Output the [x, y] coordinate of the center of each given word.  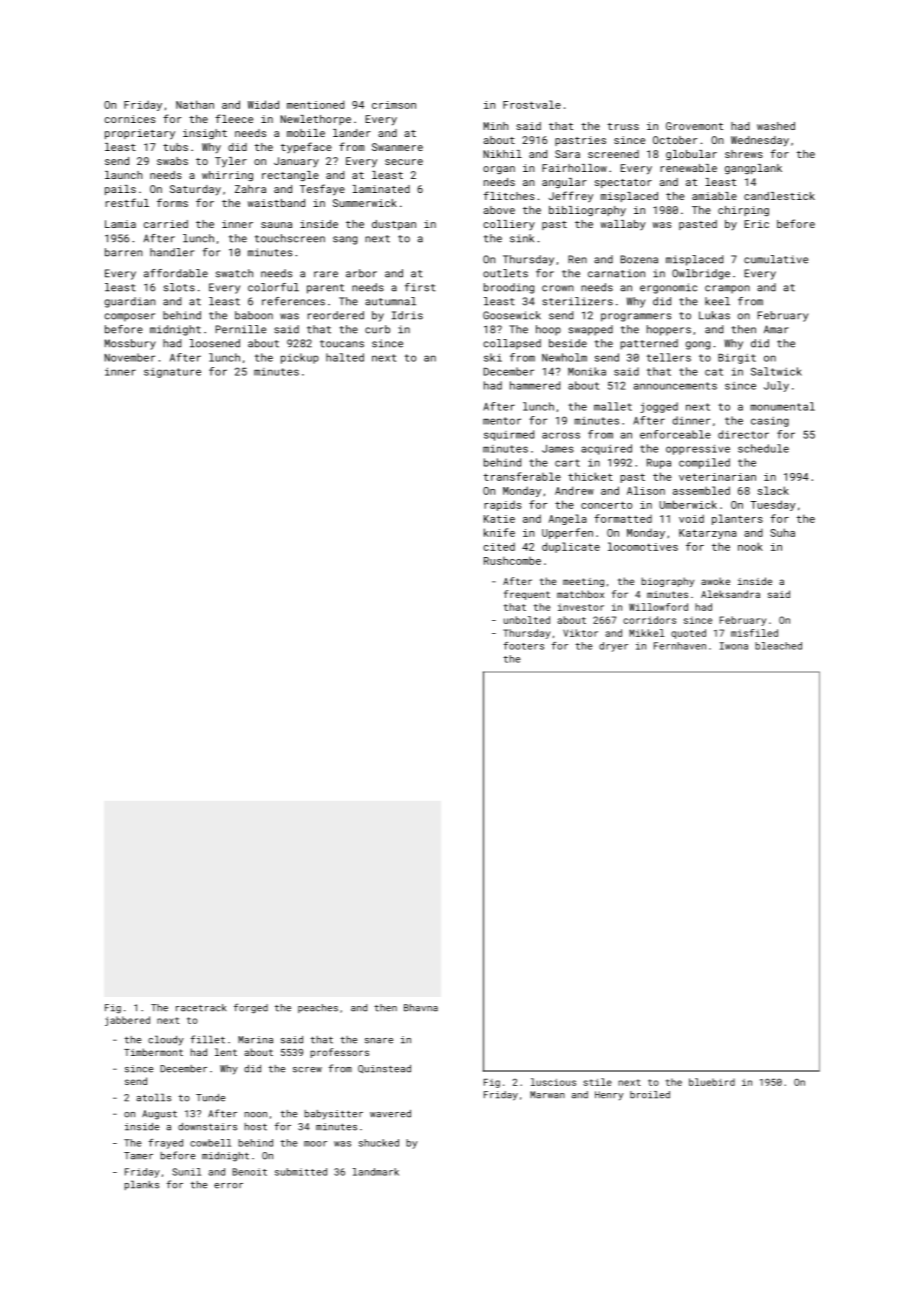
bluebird [712, 1082]
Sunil [186, 1172]
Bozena [639, 259]
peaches [318, 1008]
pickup [300, 358]
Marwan [547, 1095]
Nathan [195, 104]
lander [352, 133]
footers [524, 646]
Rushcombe [512, 561]
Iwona [734, 646]
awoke [715, 581]
